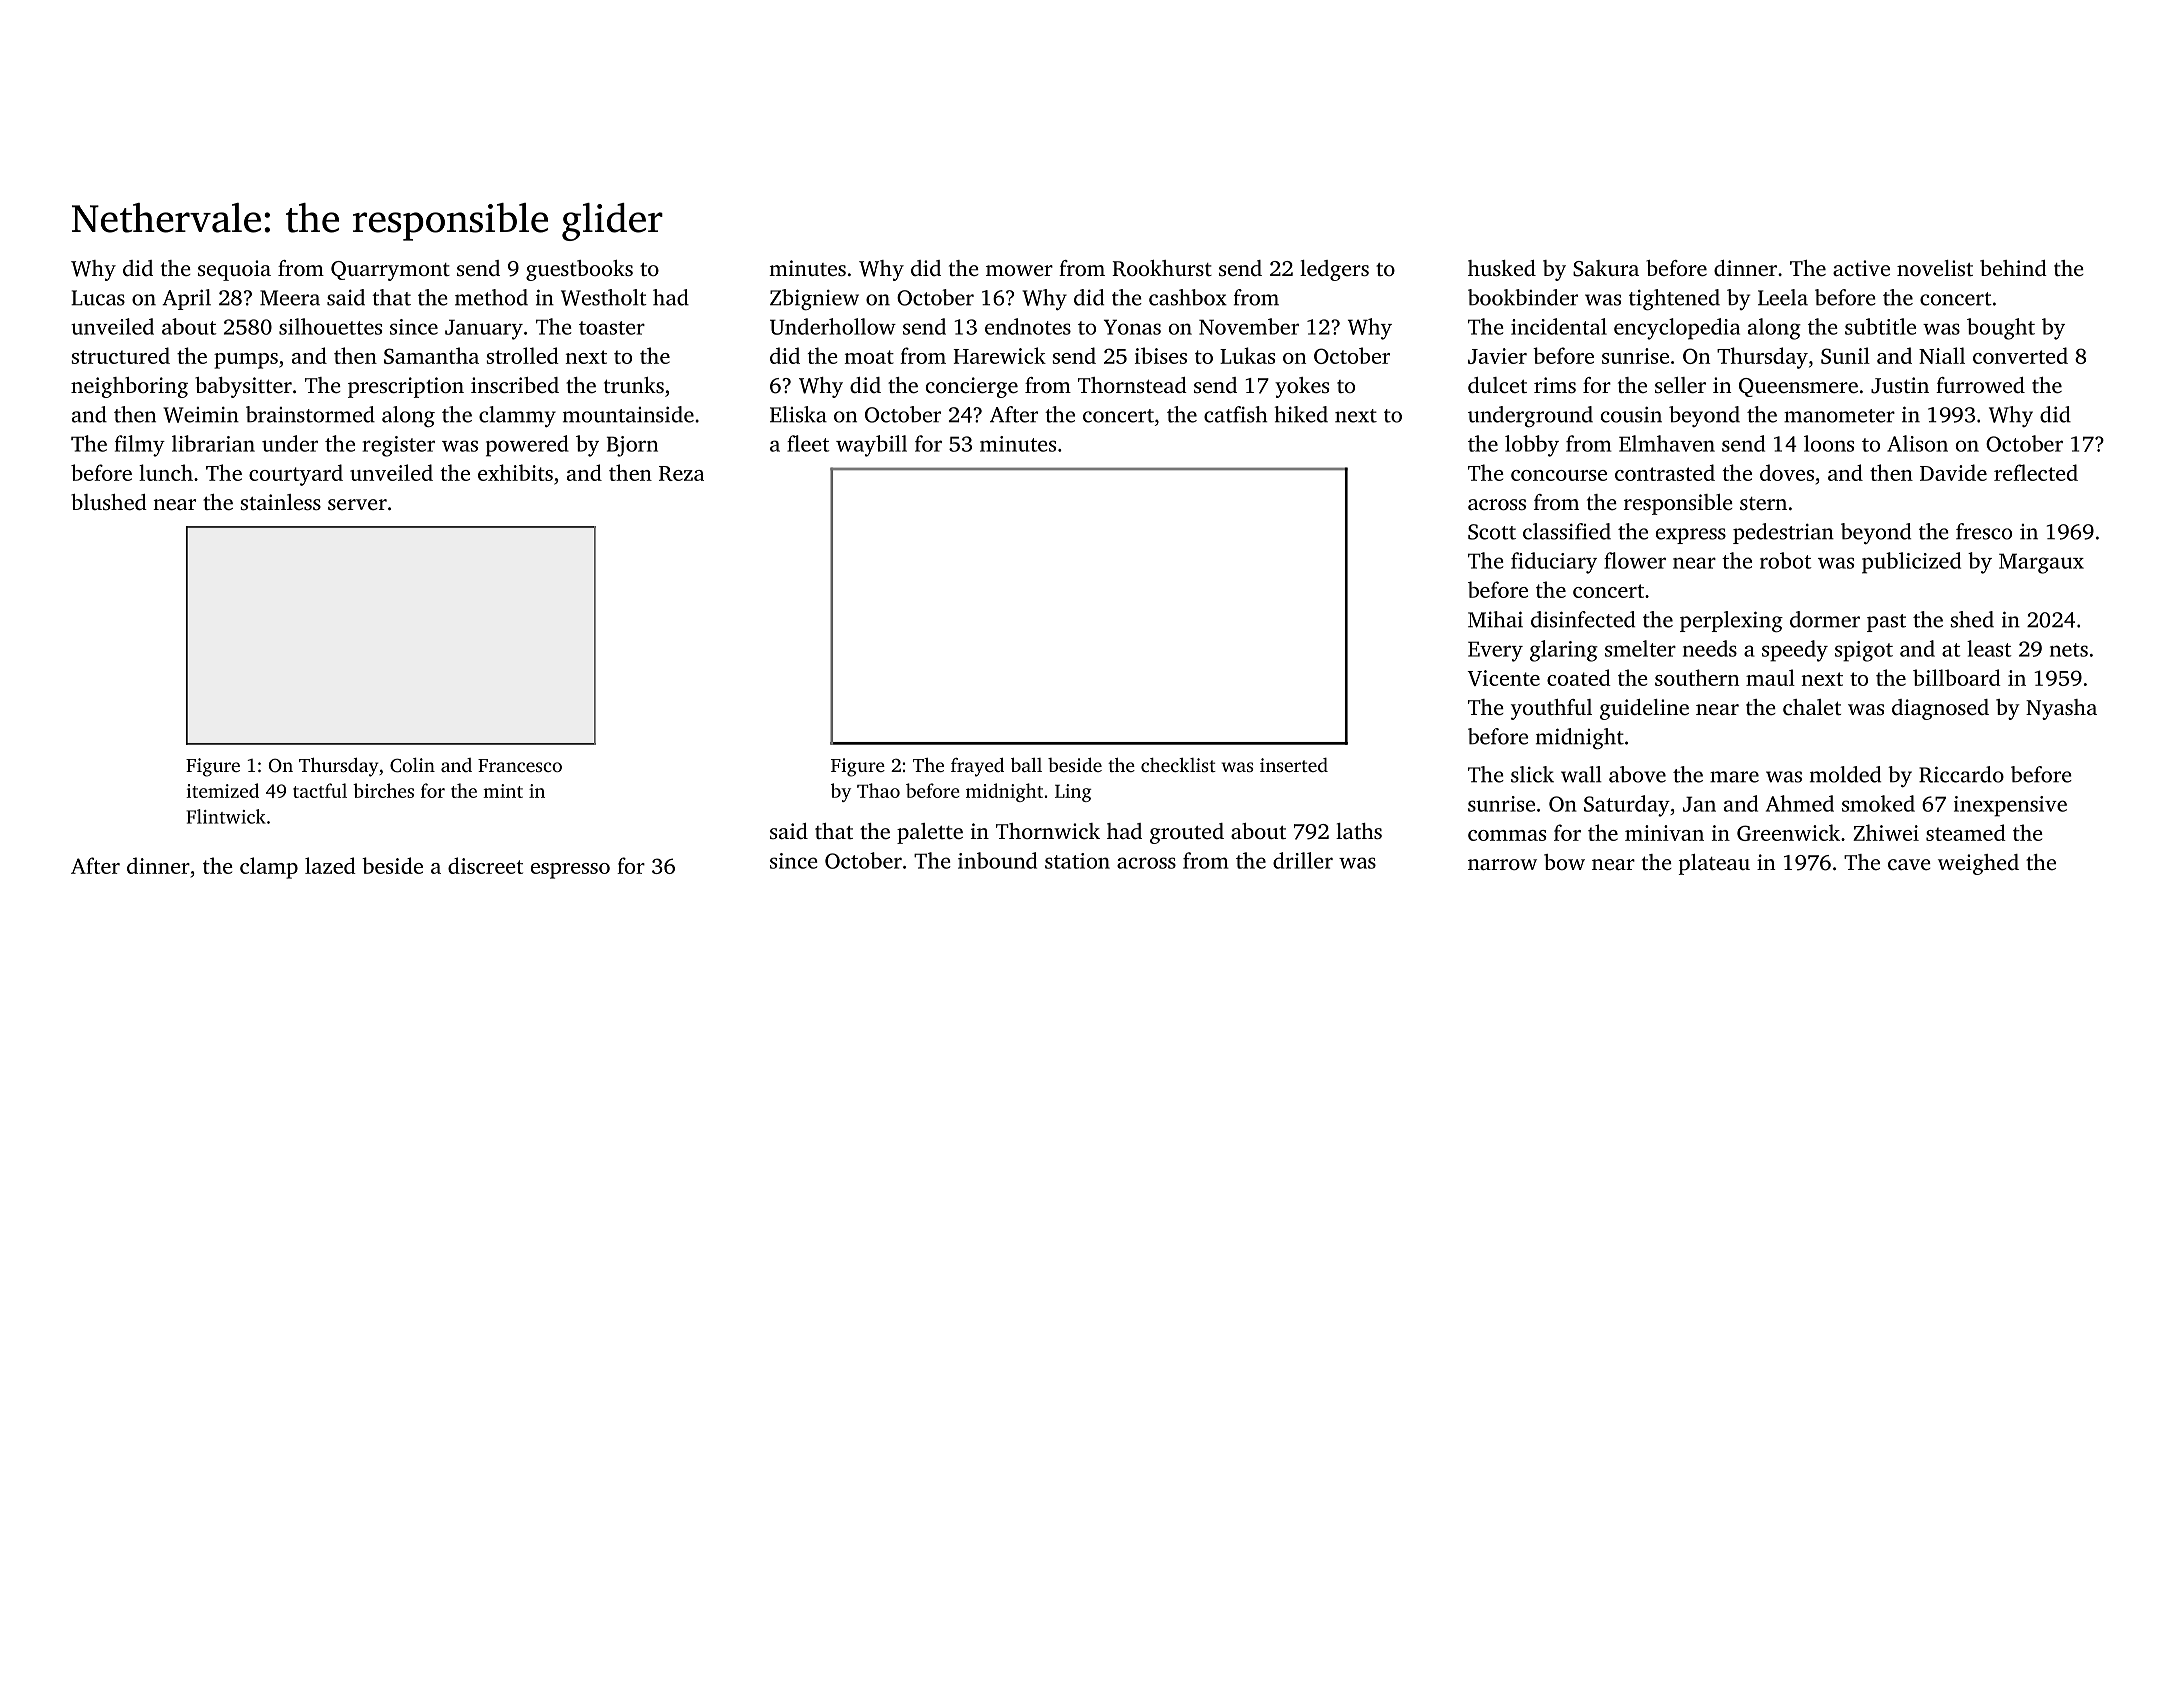  What do you see at coordinates (484, 329) in the image?
I see `January` at bounding box center [484, 329].
